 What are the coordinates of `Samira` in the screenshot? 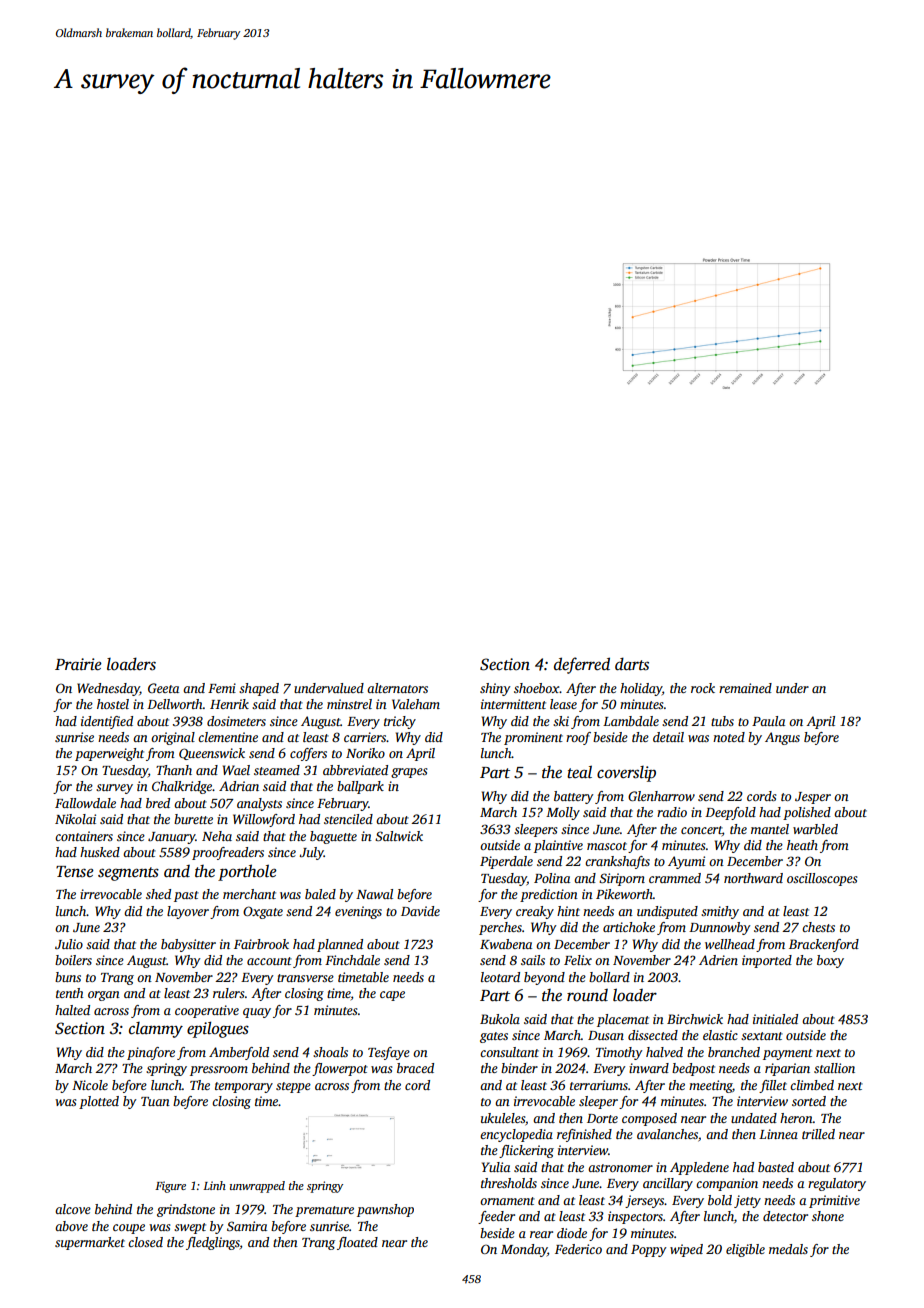 It's located at (247, 1226).
